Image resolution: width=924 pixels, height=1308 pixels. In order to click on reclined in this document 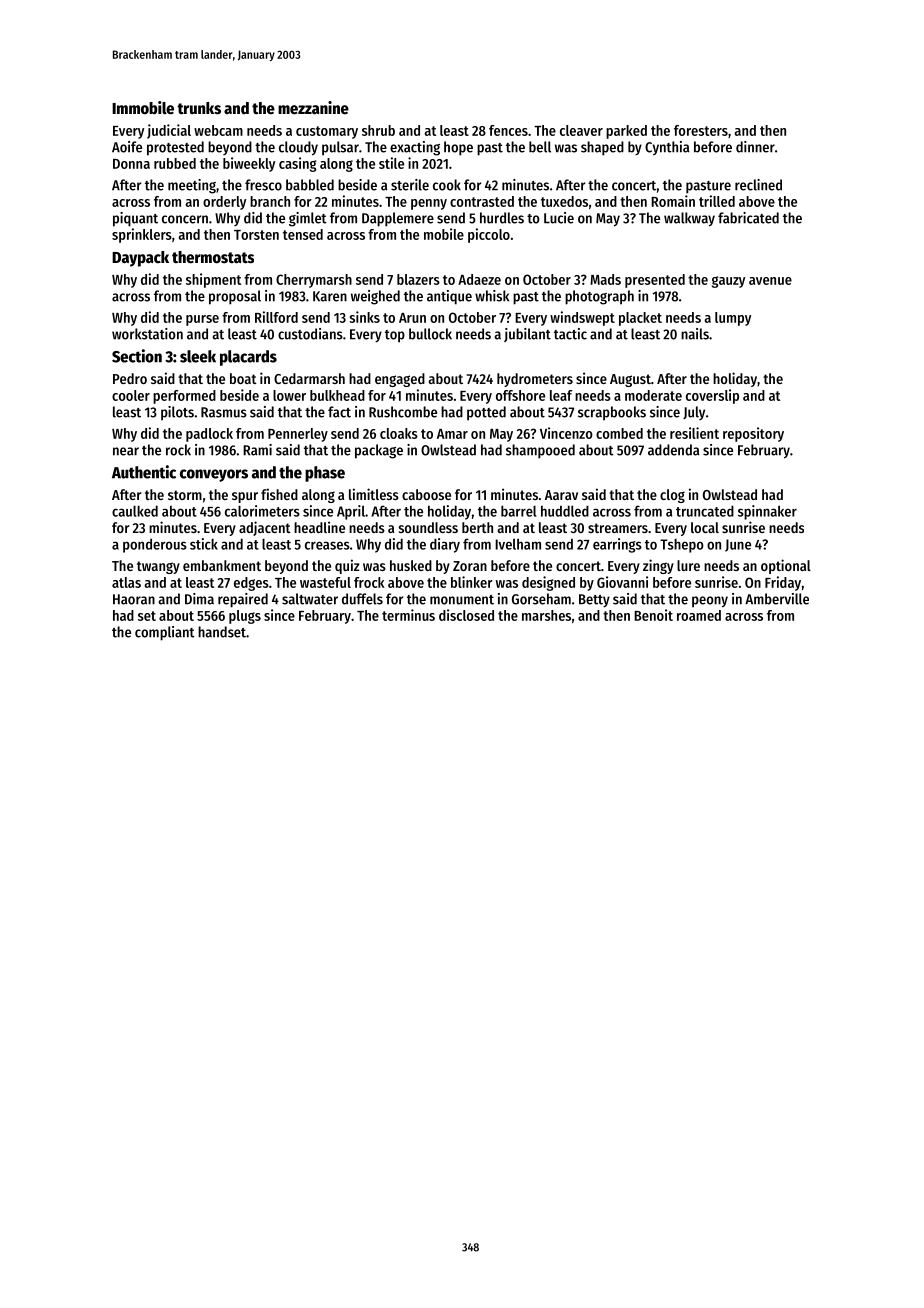, I will do `click(758, 185)`.
